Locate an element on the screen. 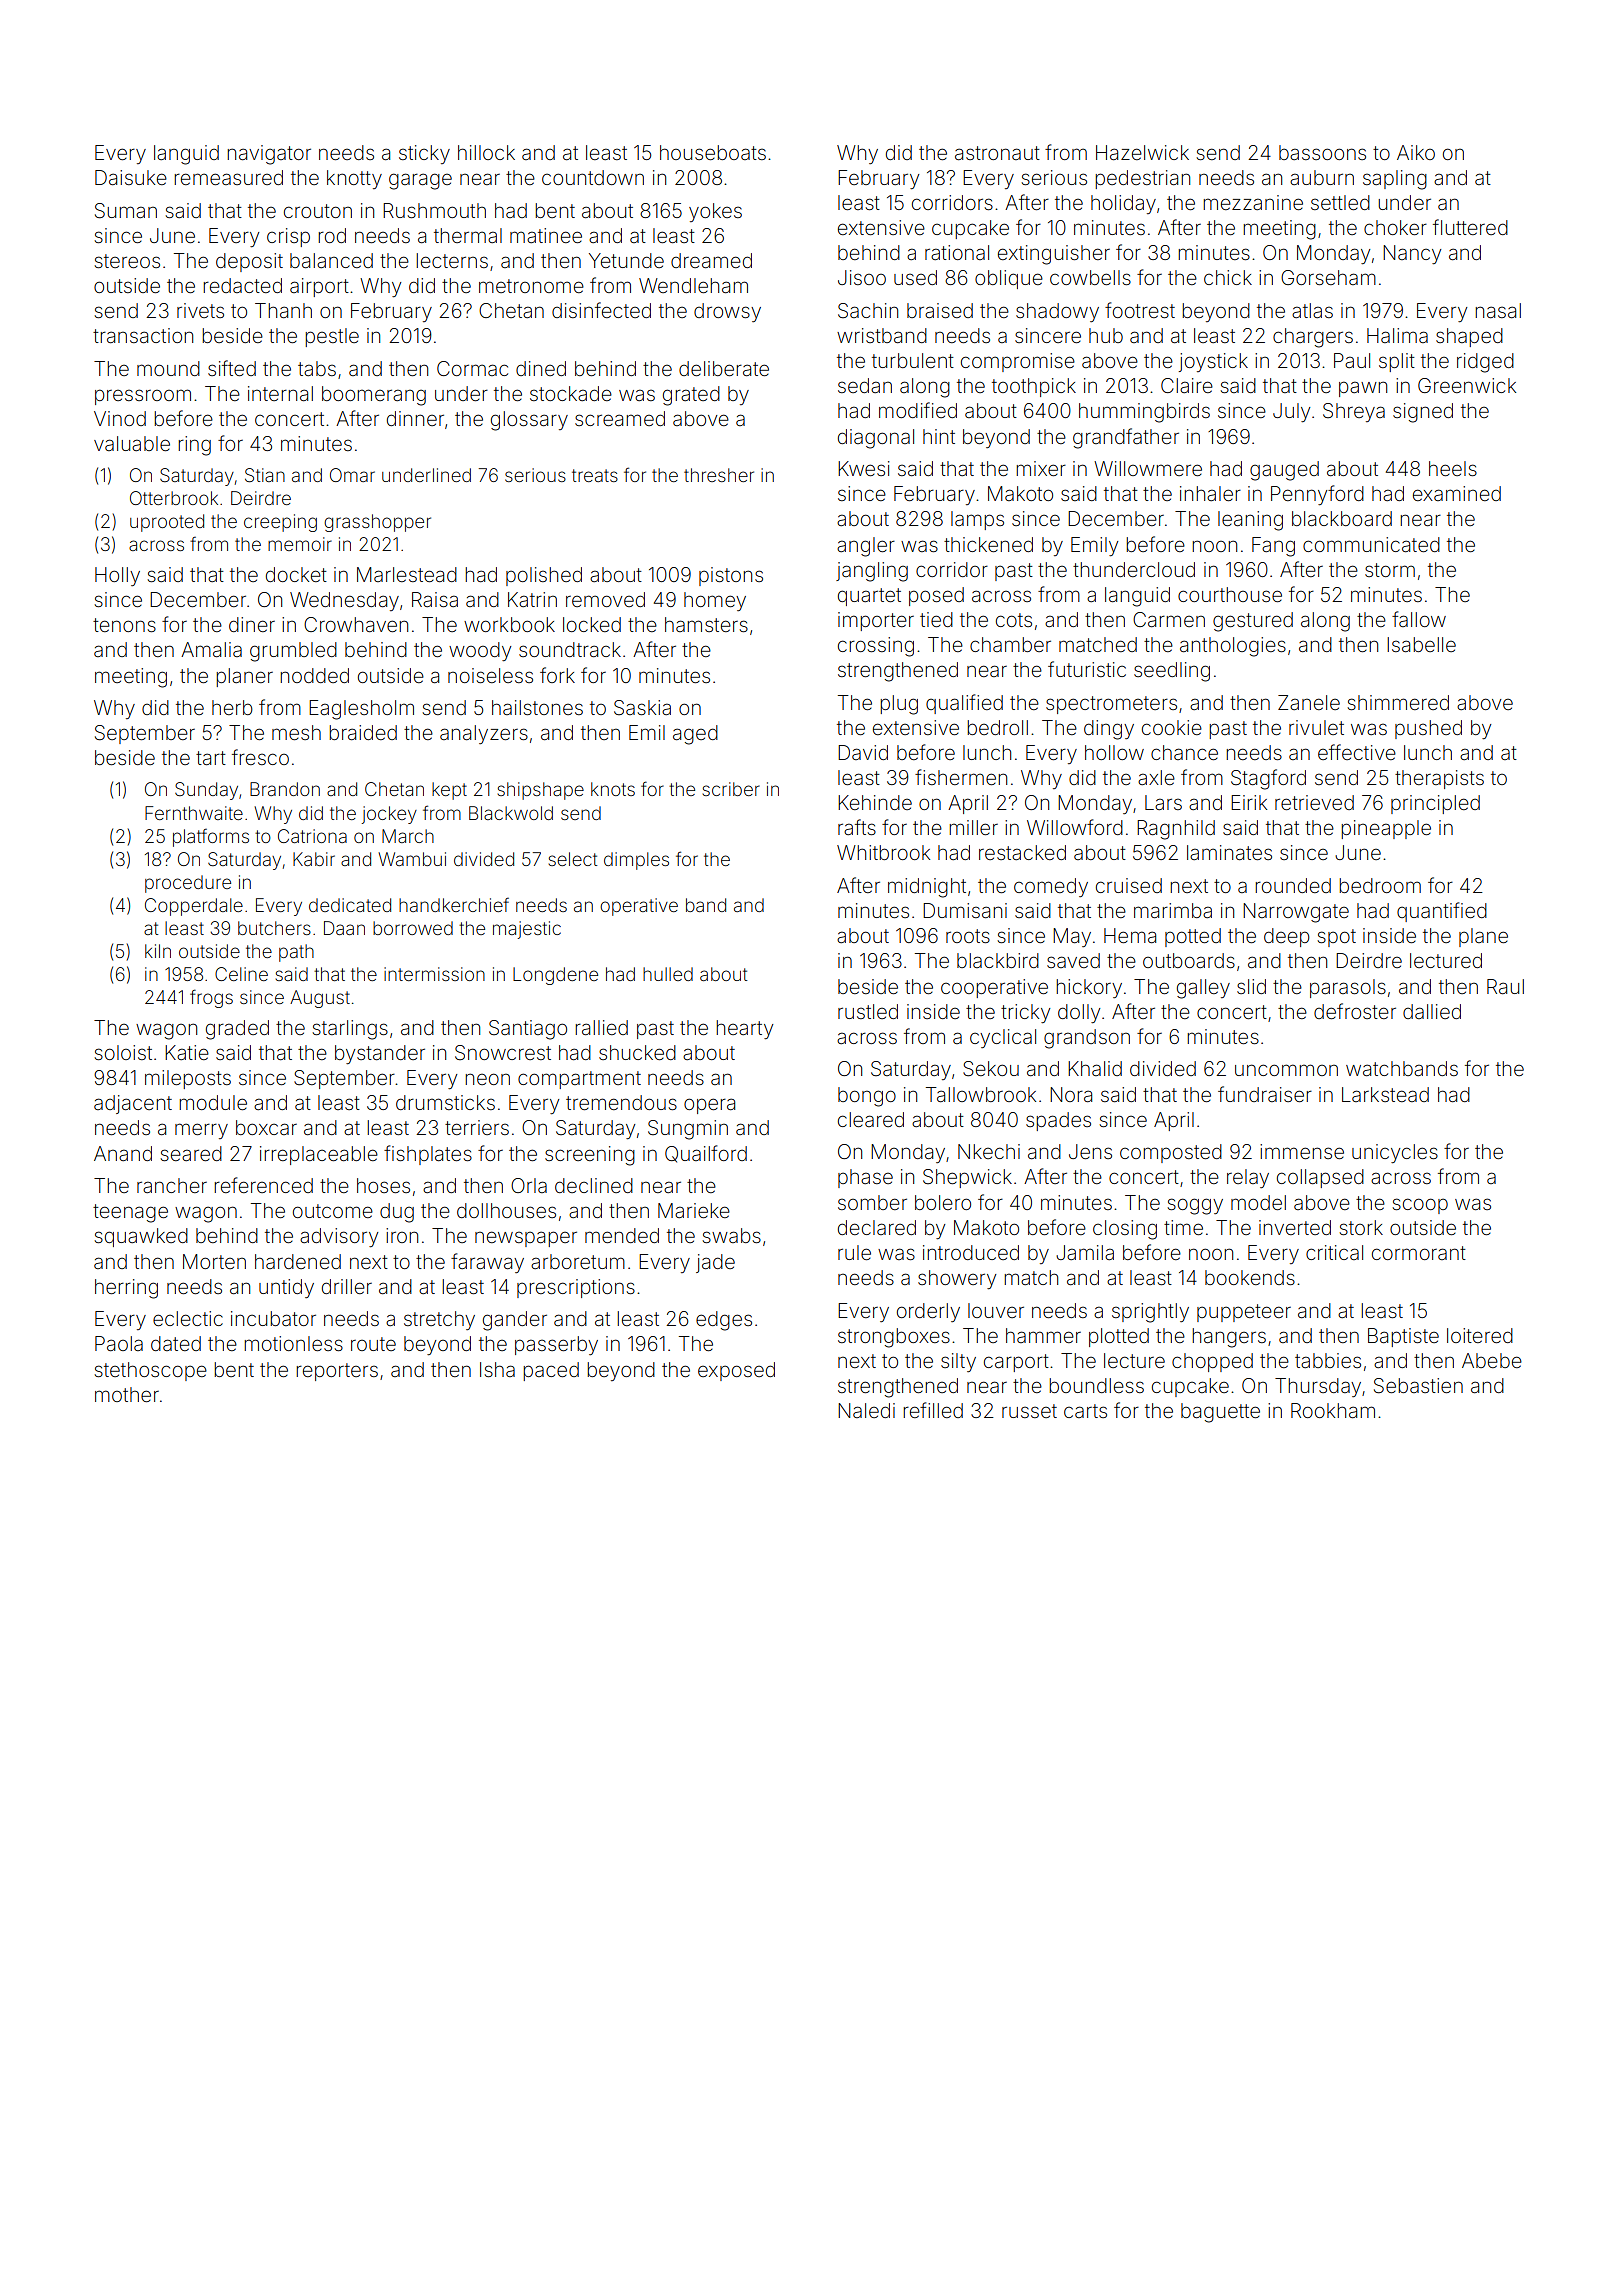 The width and height of the screenshot is (1620, 2292). bongo is located at coordinates (867, 1097).
